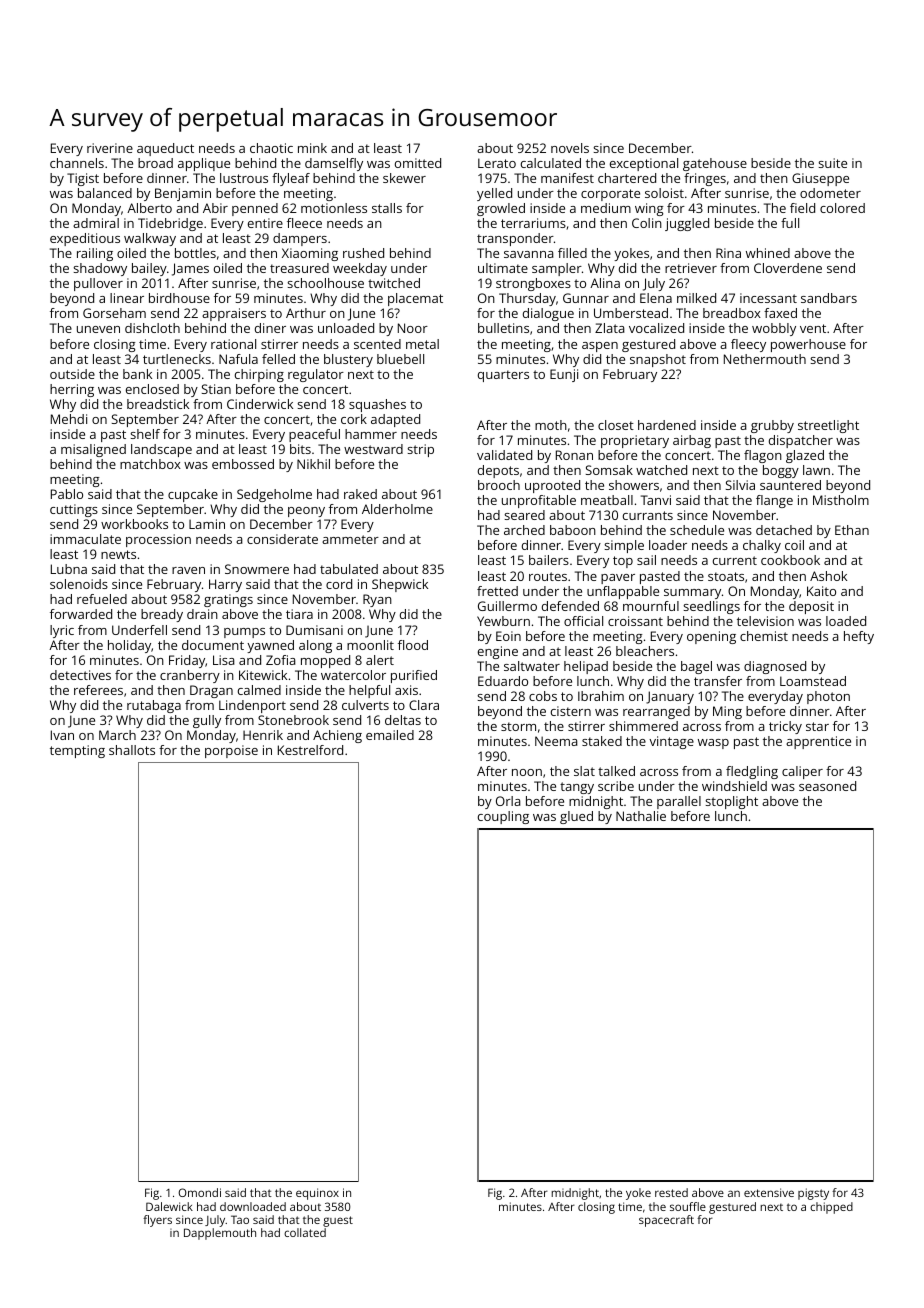 This screenshot has height=1308, width=924. Describe the element at coordinates (570, 148) in the screenshot. I see `novels` at that location.
